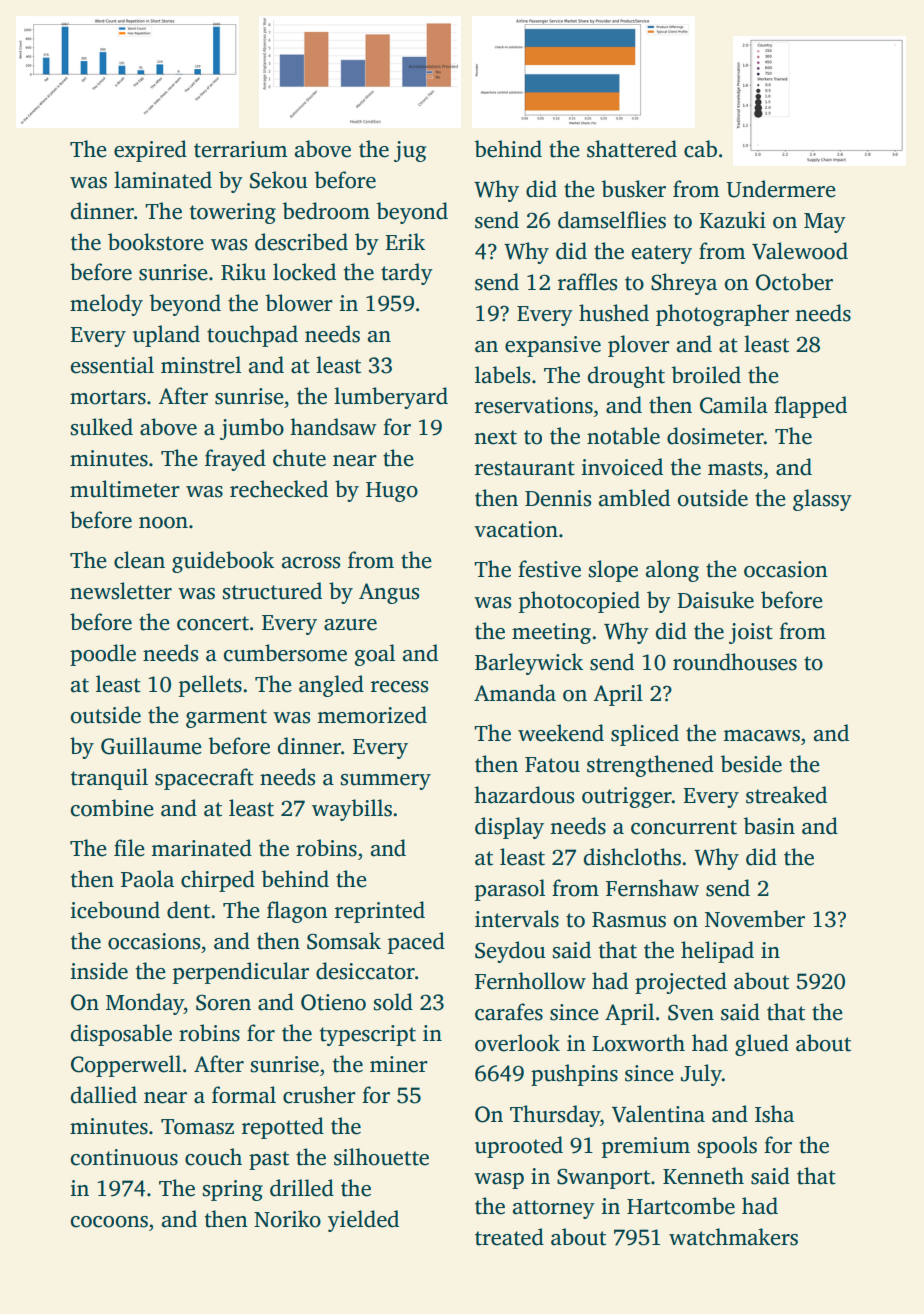  Describe the element at coordinates (735, 468) in the screenshot. I see `masts` at that location.
